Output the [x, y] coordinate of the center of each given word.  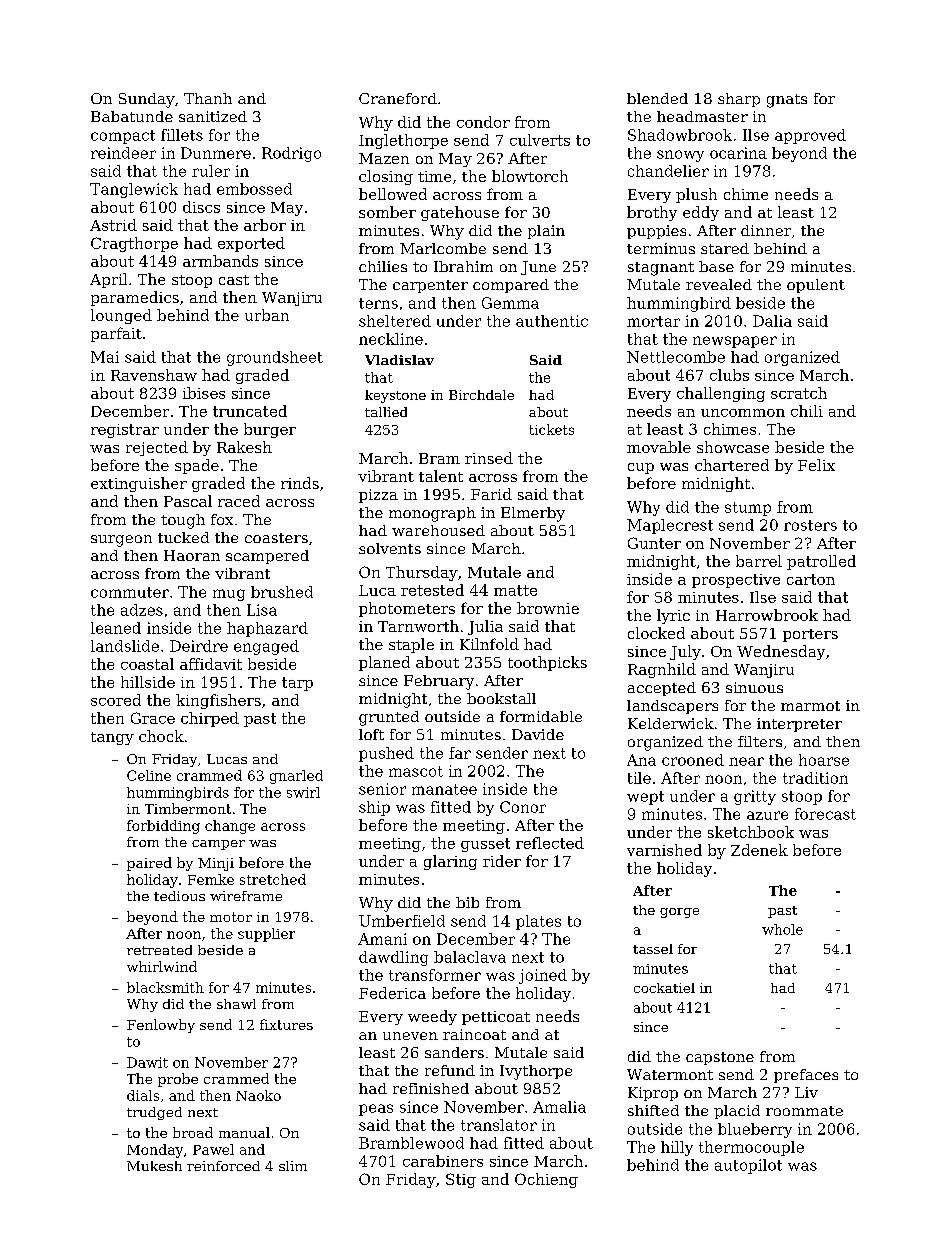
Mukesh [154, 1166]
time [434, 176]
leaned [116, 628]
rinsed [489, 458]
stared [725, 248]
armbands [220, 261]
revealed [719, 284]
